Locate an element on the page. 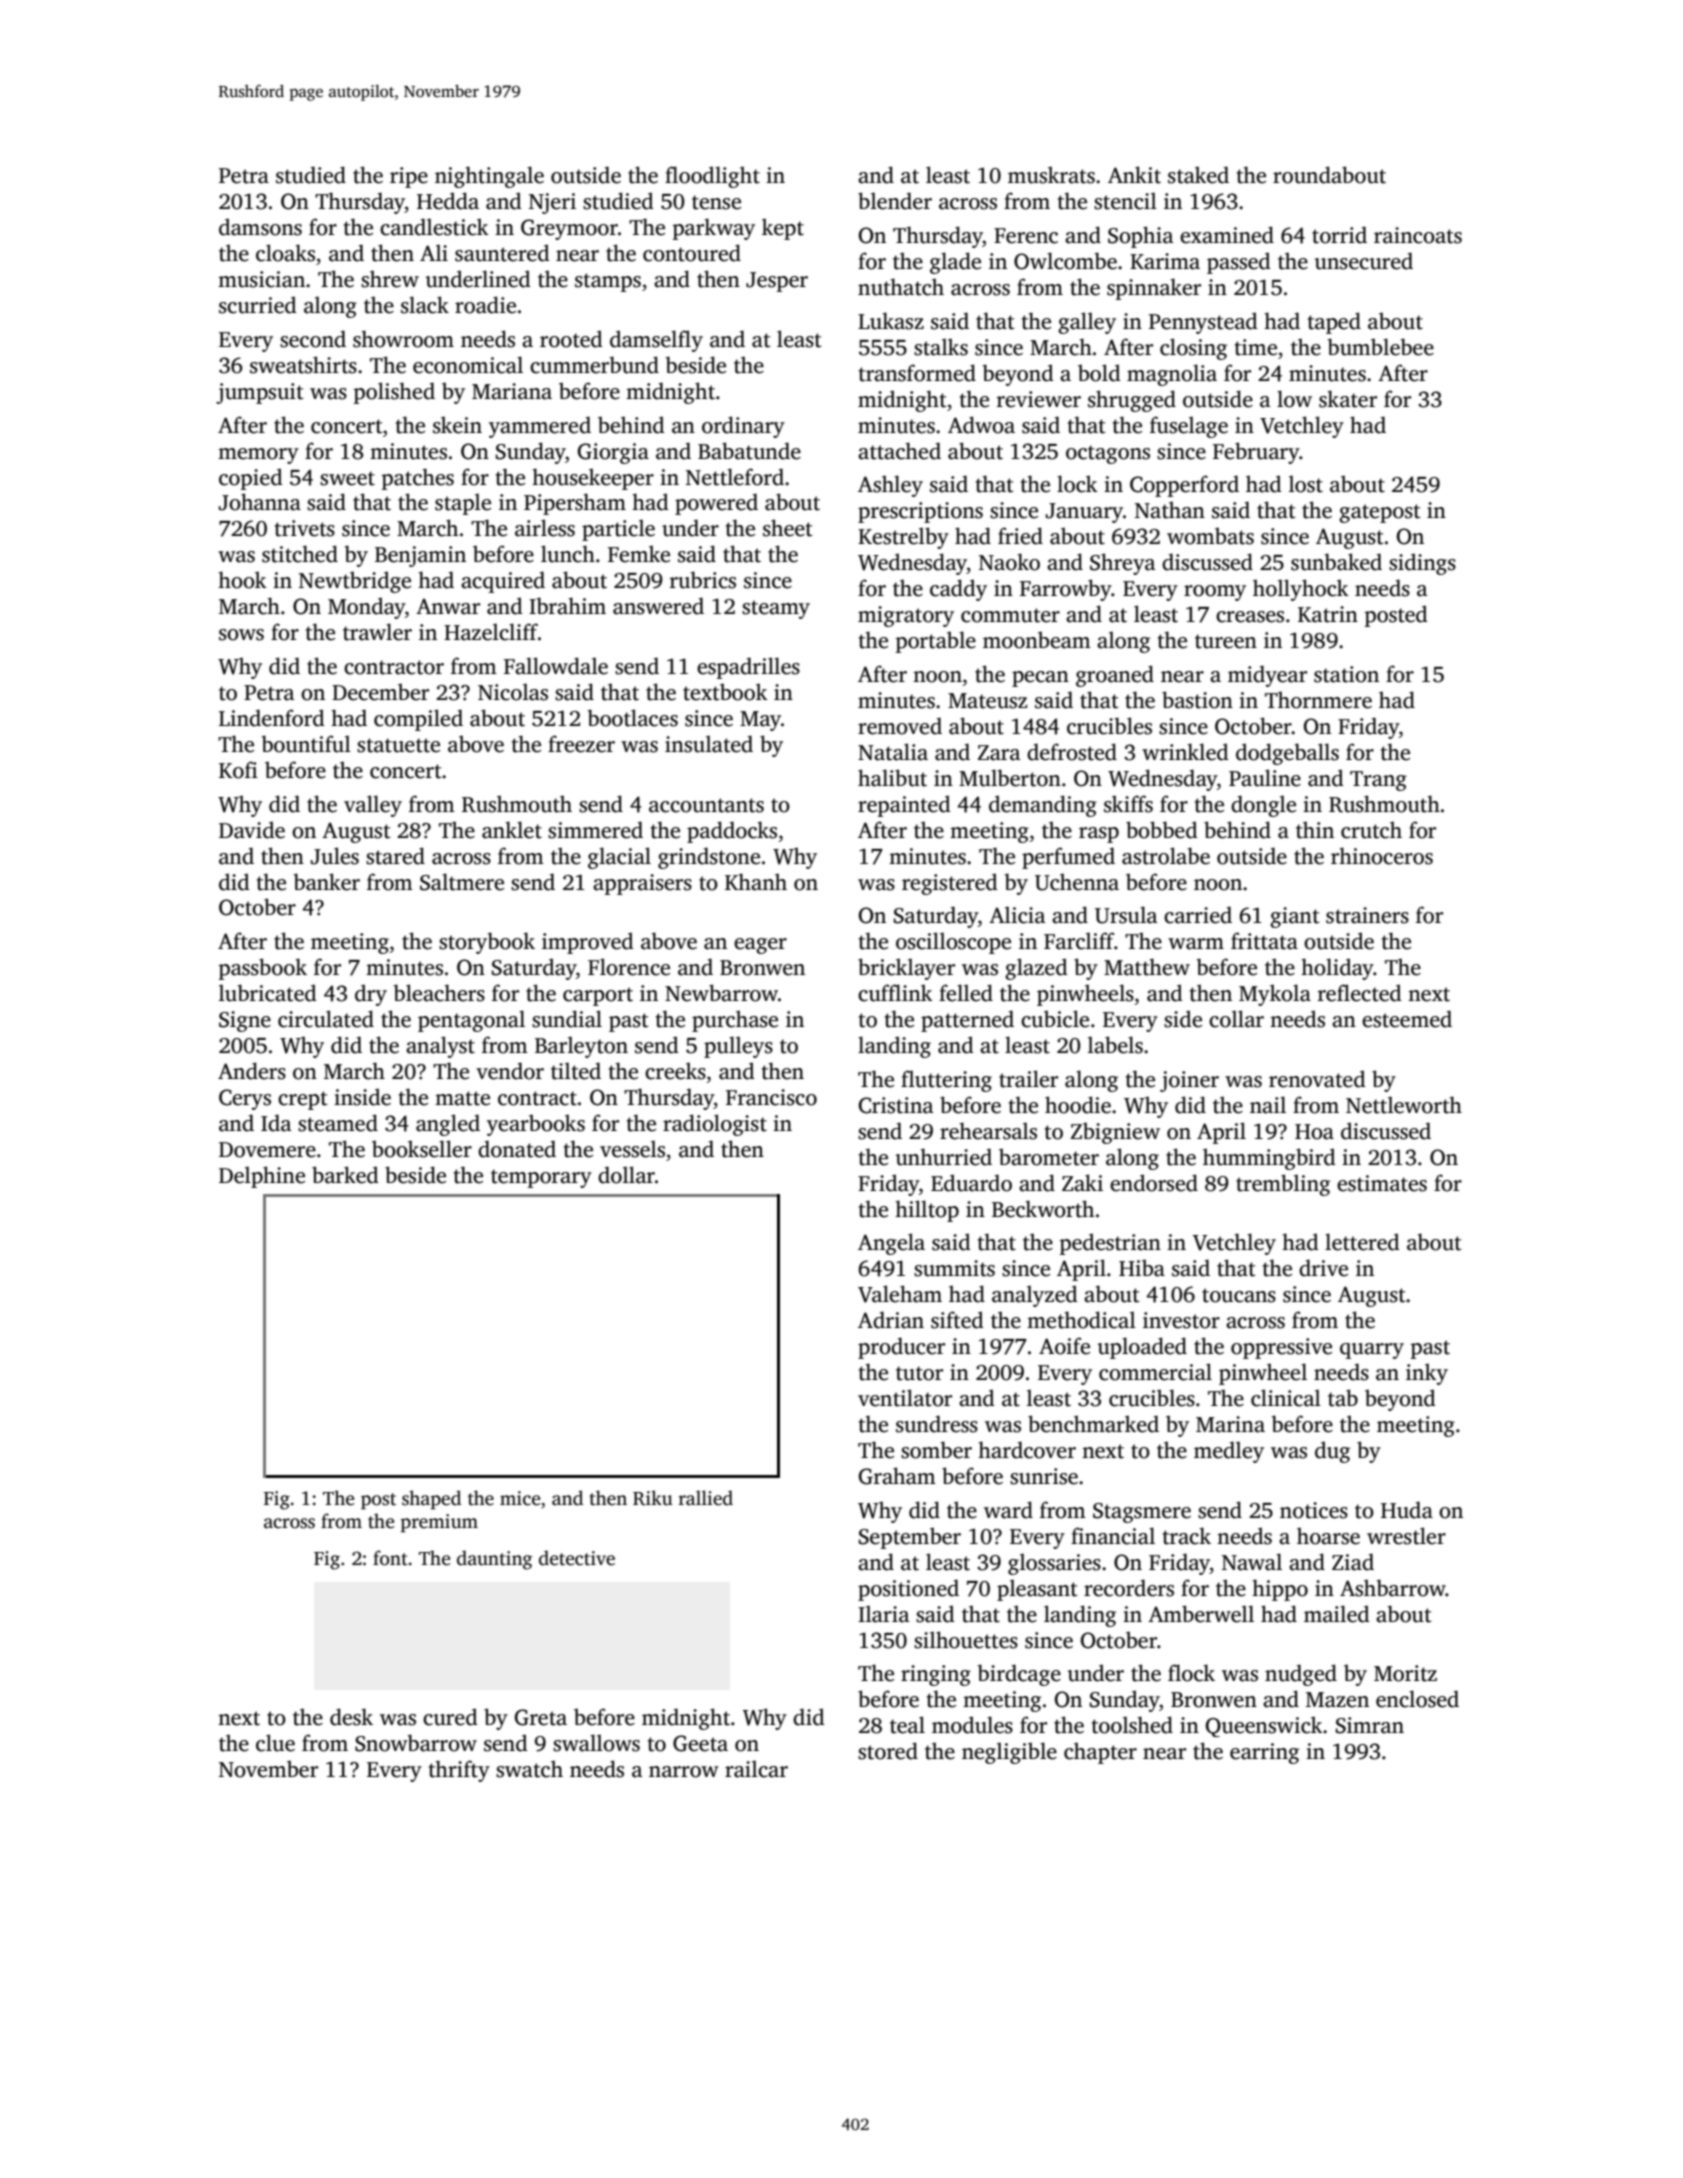 The height and width of the image is (2178, 1683). cufflink is located at coordinates (895, 993).
